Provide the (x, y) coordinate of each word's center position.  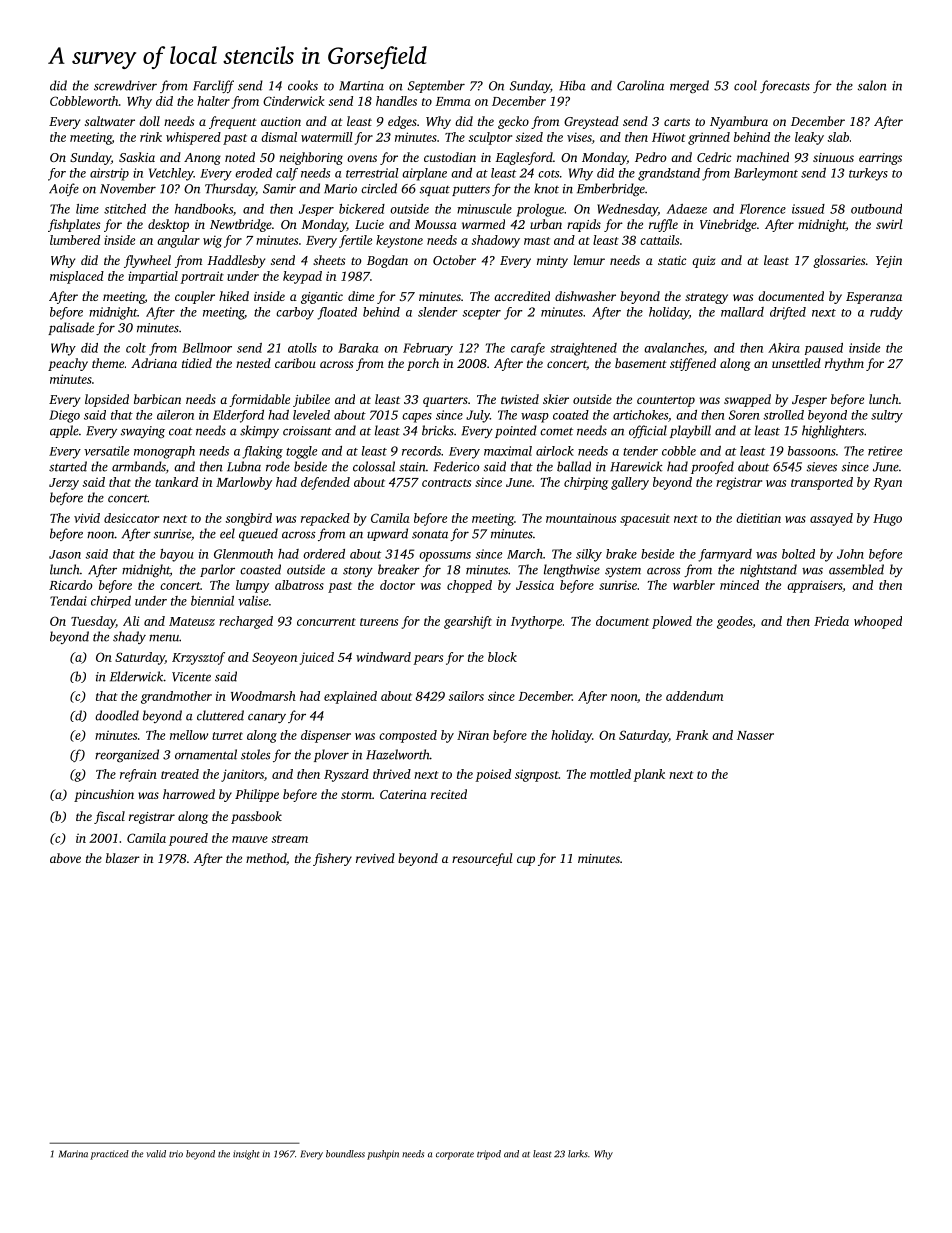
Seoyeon (274, 658)
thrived (392, 774)
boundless (345, 1154)
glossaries (839, 261)
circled (379, 188)
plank (649, 775)
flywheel (147, 261)
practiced (109, 1155)
